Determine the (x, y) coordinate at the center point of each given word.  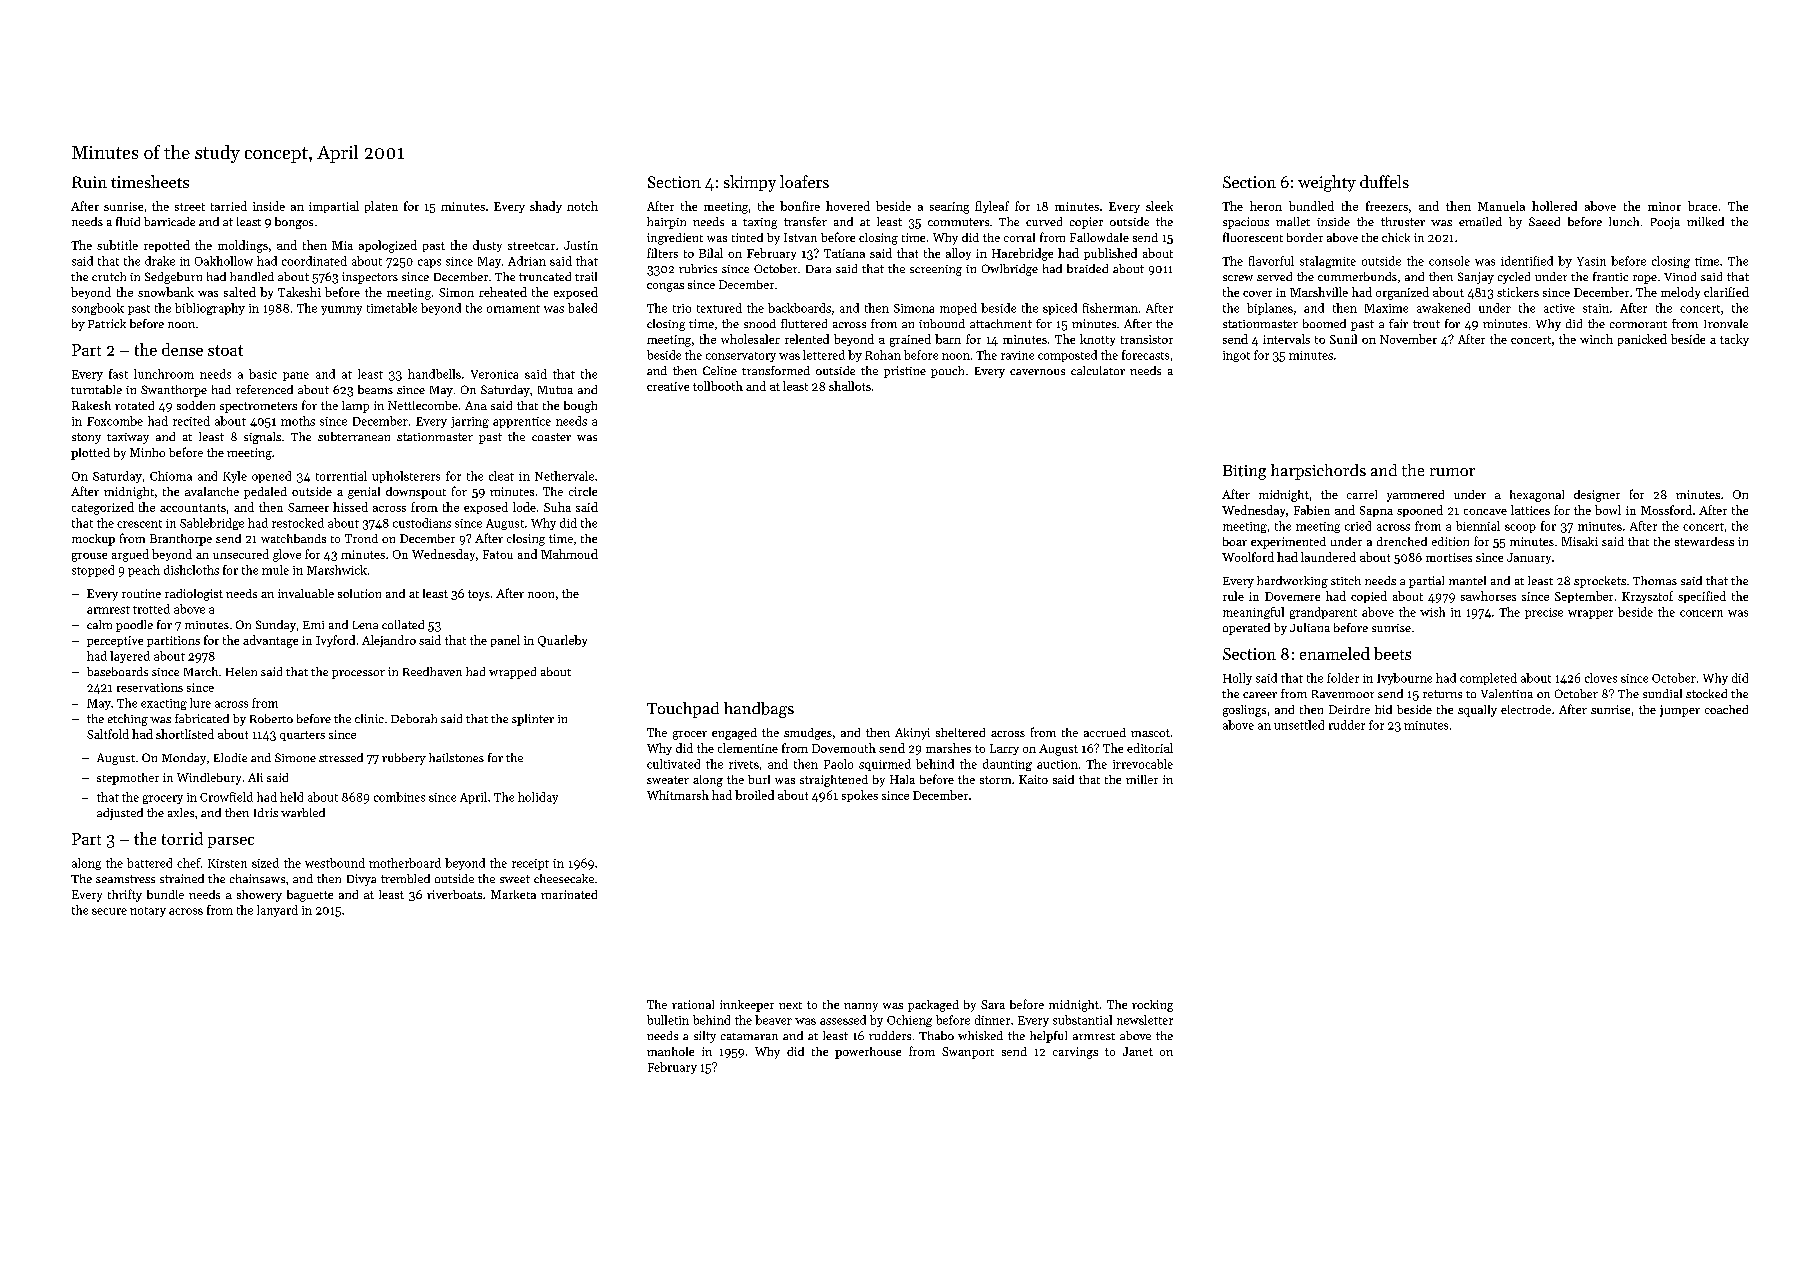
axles (181, 812)
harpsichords (1318, 472)
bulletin (668, 1020)
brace (1702, 206)
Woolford (1248, 557)
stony (86, 438)
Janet (1138, 1051)
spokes (860, 796)
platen (381, 207)
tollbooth (718, 386)
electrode (1526, 709)
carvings (1075, 1053)
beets (1392, 653)
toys (479, 595)
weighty (1327, 183)
